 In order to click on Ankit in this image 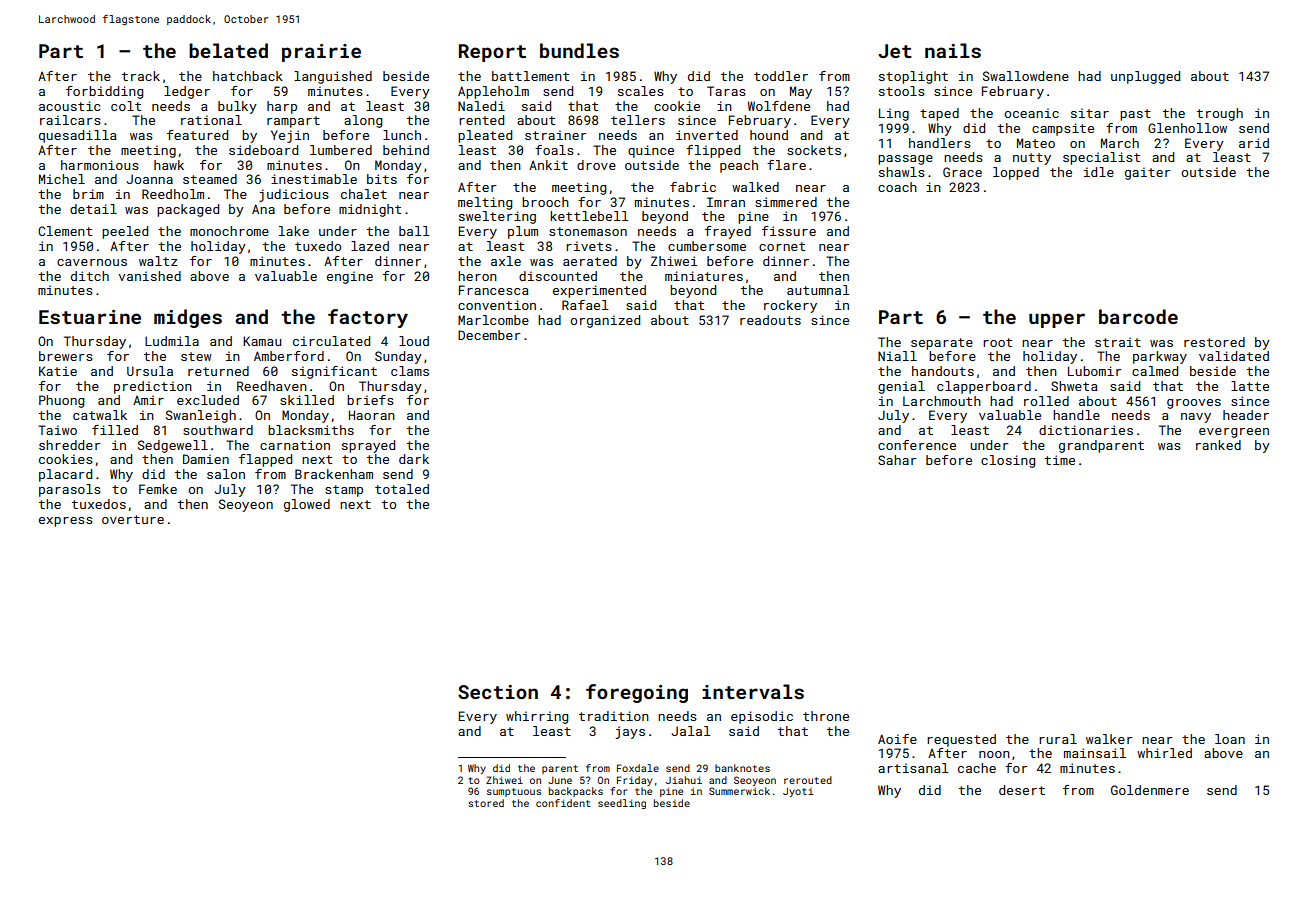, I will do `click(548, 165)`.
